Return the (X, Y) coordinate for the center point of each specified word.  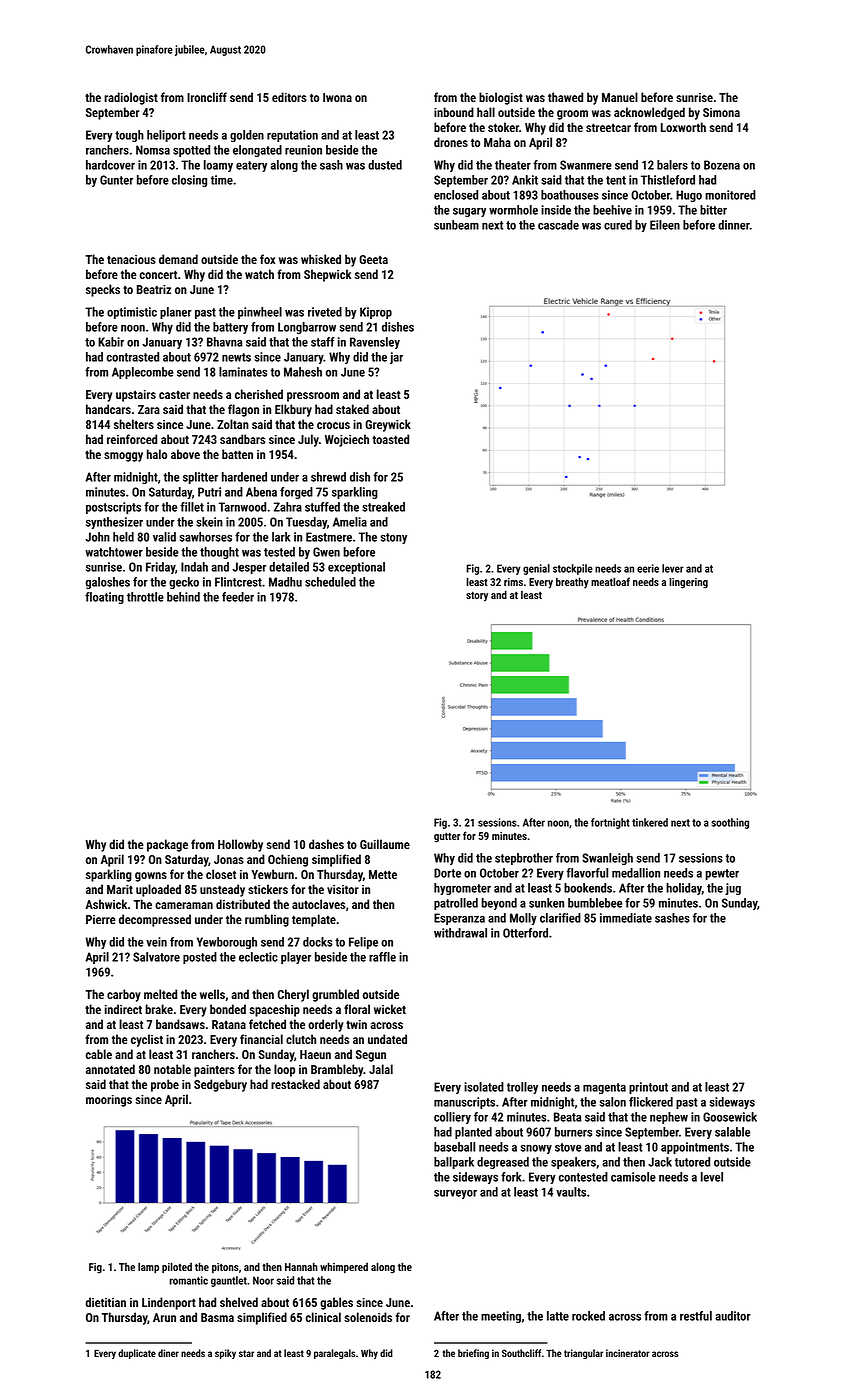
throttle (145, 597)
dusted (385, 165)
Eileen (665, 225)
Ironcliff (207, 97)
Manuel (620, 97)
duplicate (137, 1354)
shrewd (328, 477)
